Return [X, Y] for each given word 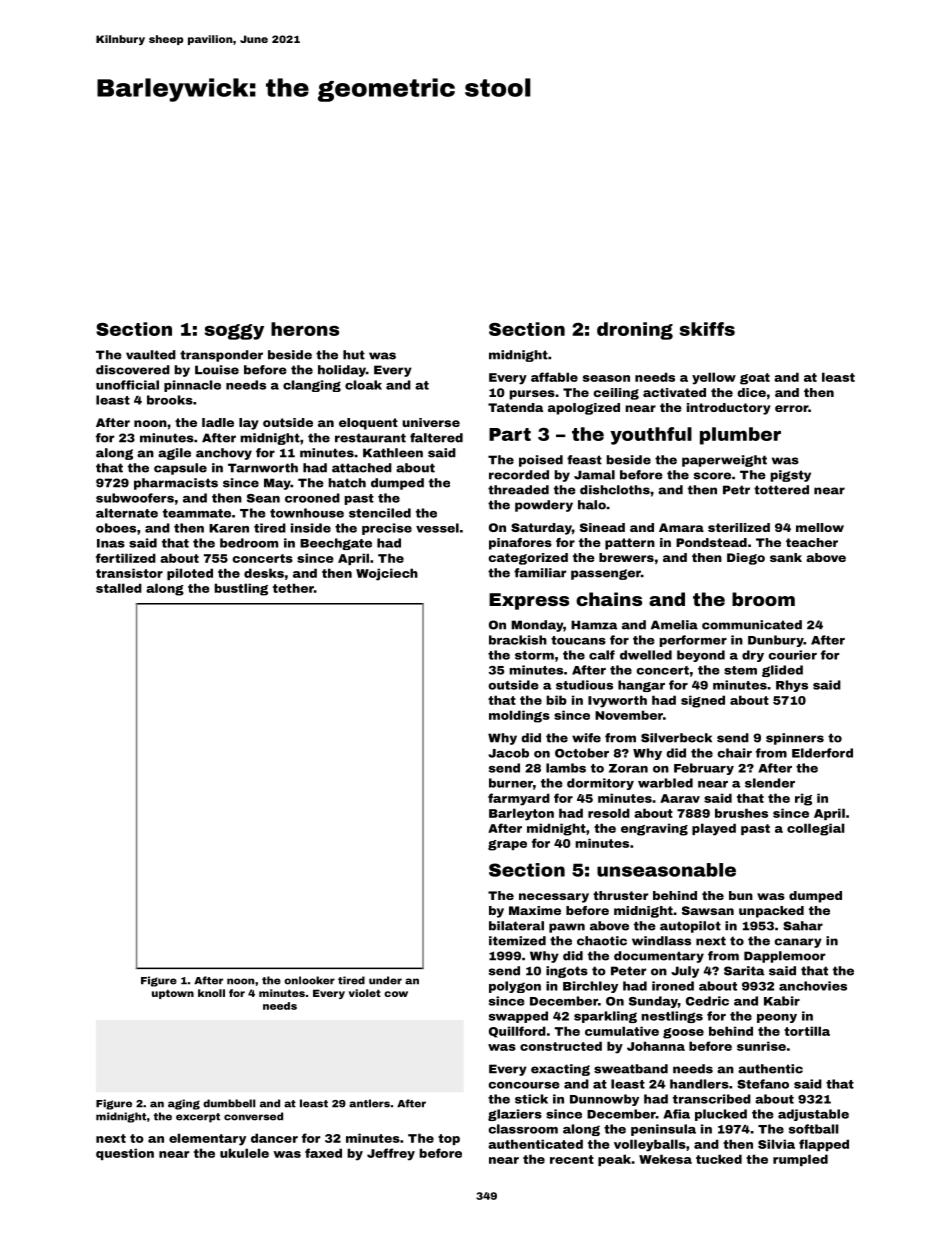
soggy [234, 332]
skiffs [707, 329]
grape [507, 845]
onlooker [309, 980]
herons [305, 329]
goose [683, 1033]
